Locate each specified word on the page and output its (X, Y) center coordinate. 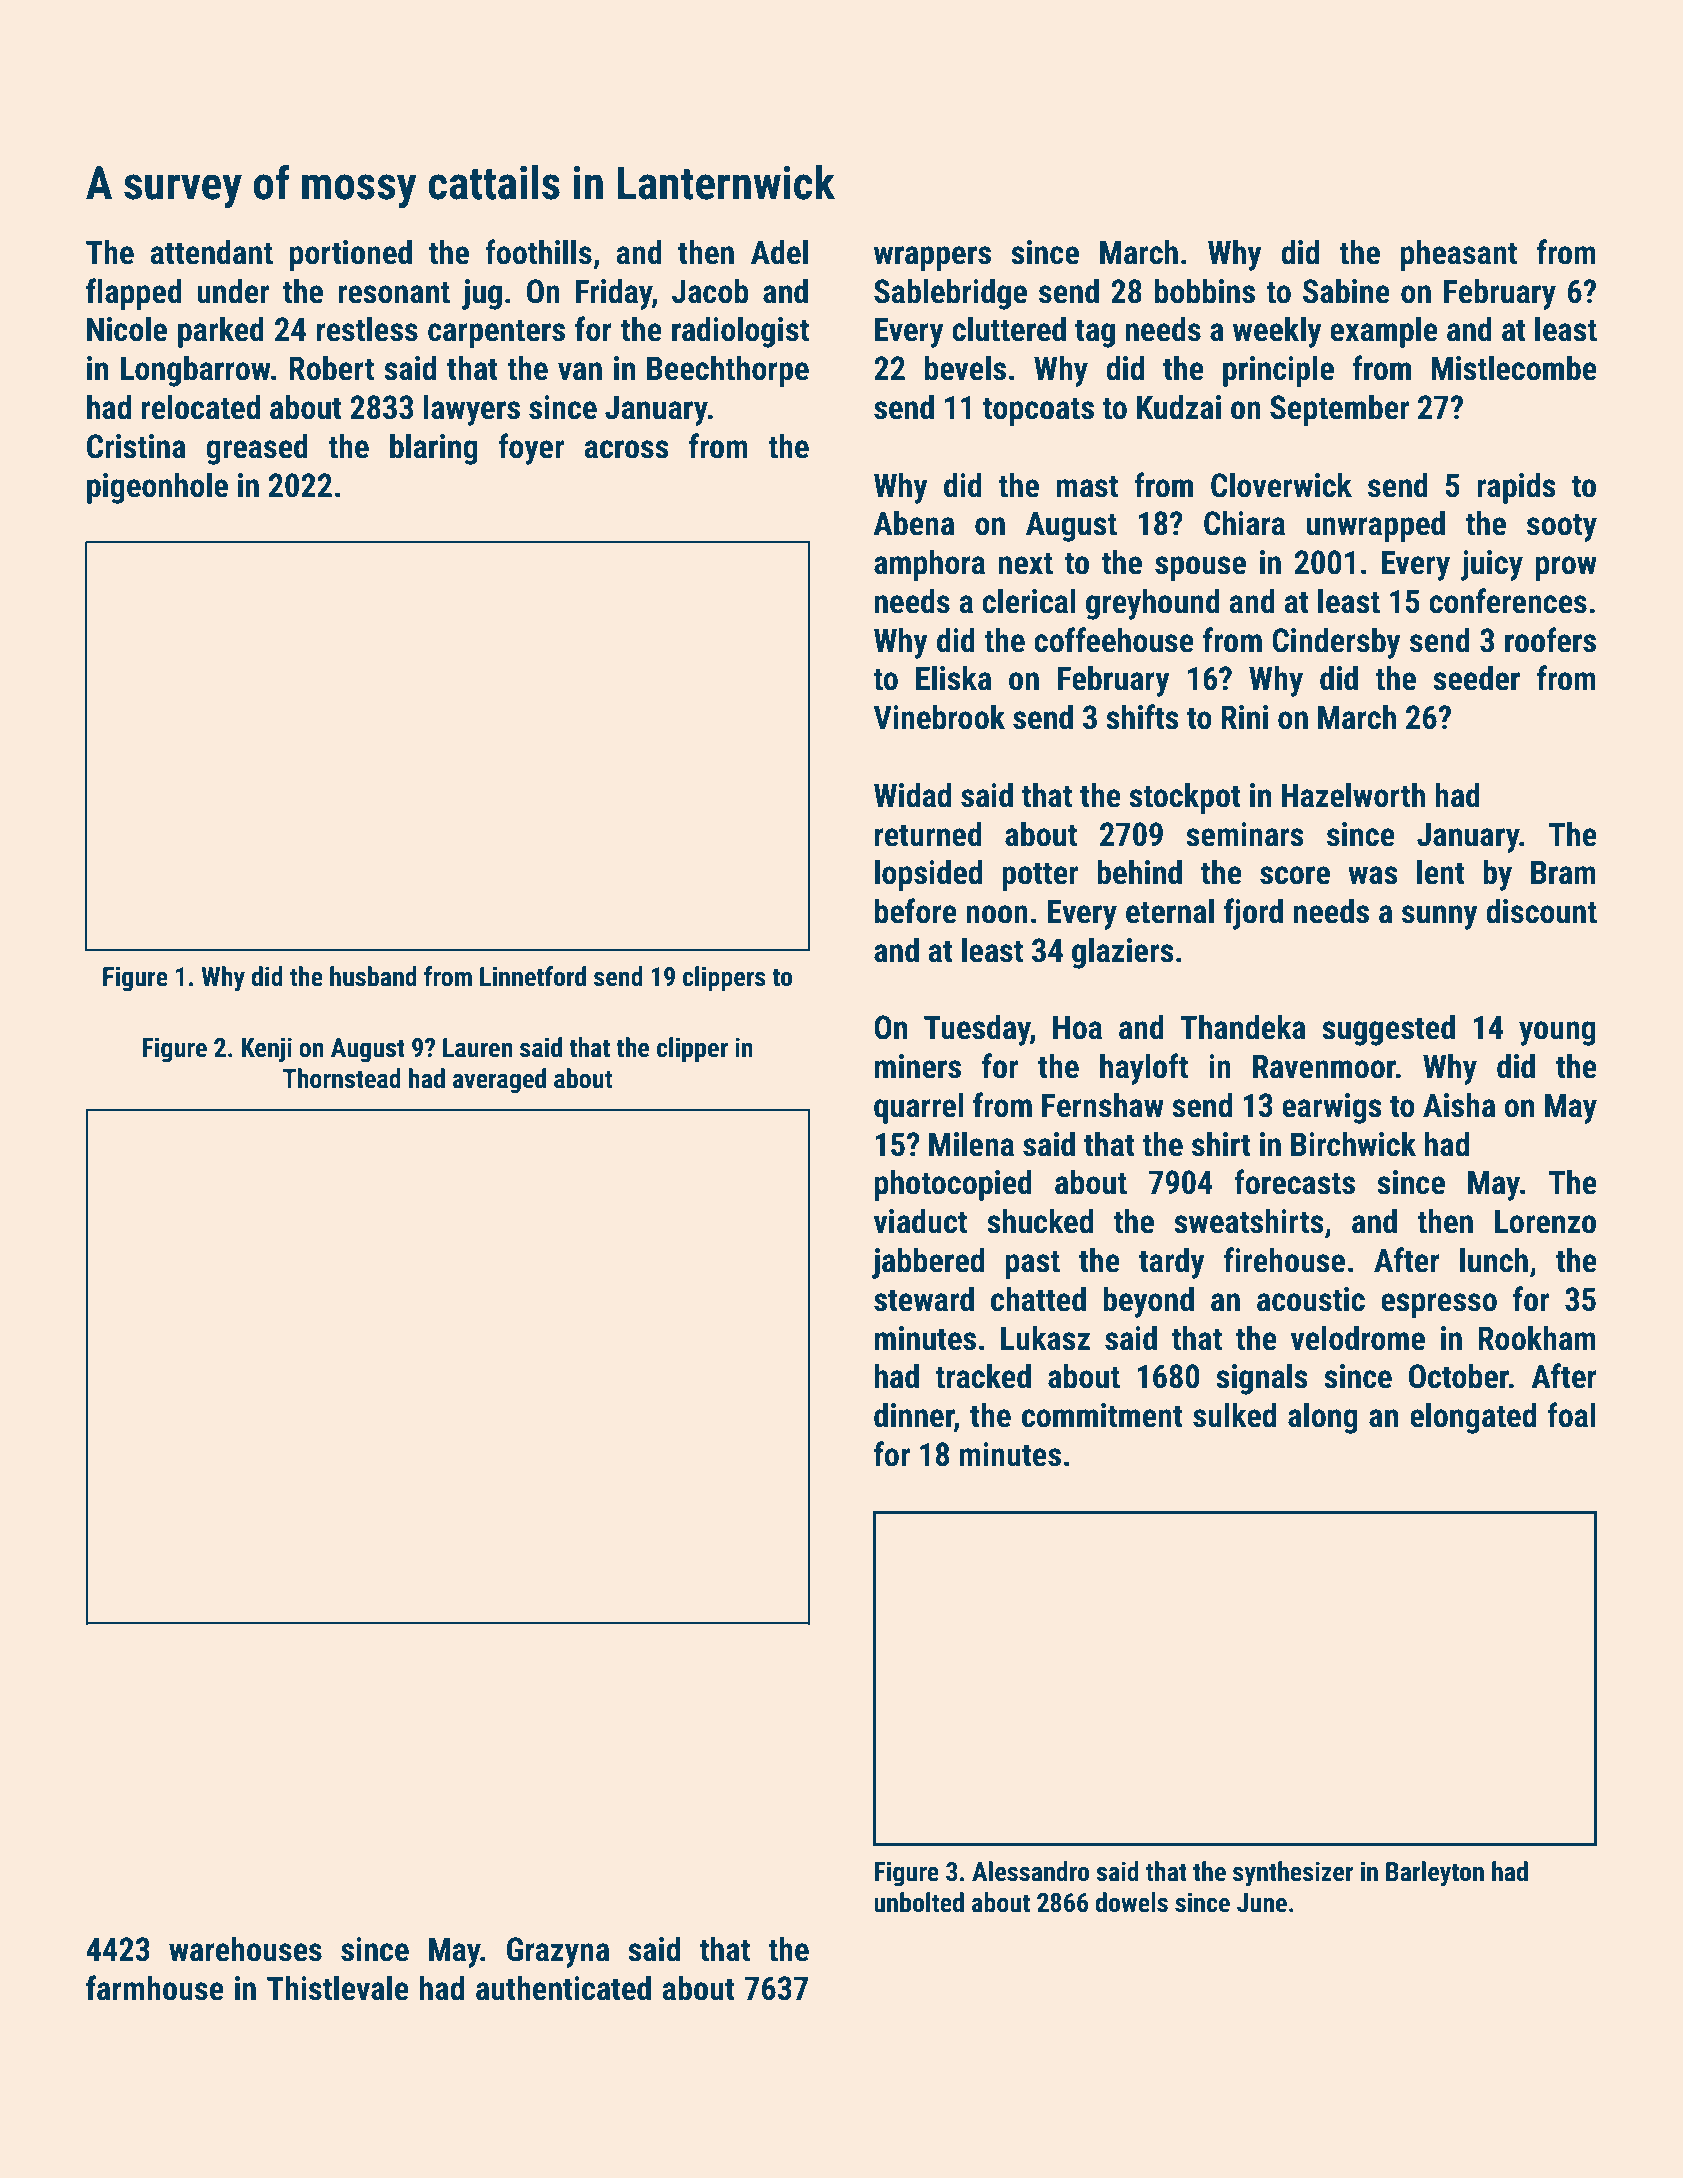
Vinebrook (939, 717)
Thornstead (342, 1078)
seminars (1244, 834)
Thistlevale (338, 1988)
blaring (434, 449)
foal (1571, 1415)
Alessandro (1030, 1871)
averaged (499, 1081)
